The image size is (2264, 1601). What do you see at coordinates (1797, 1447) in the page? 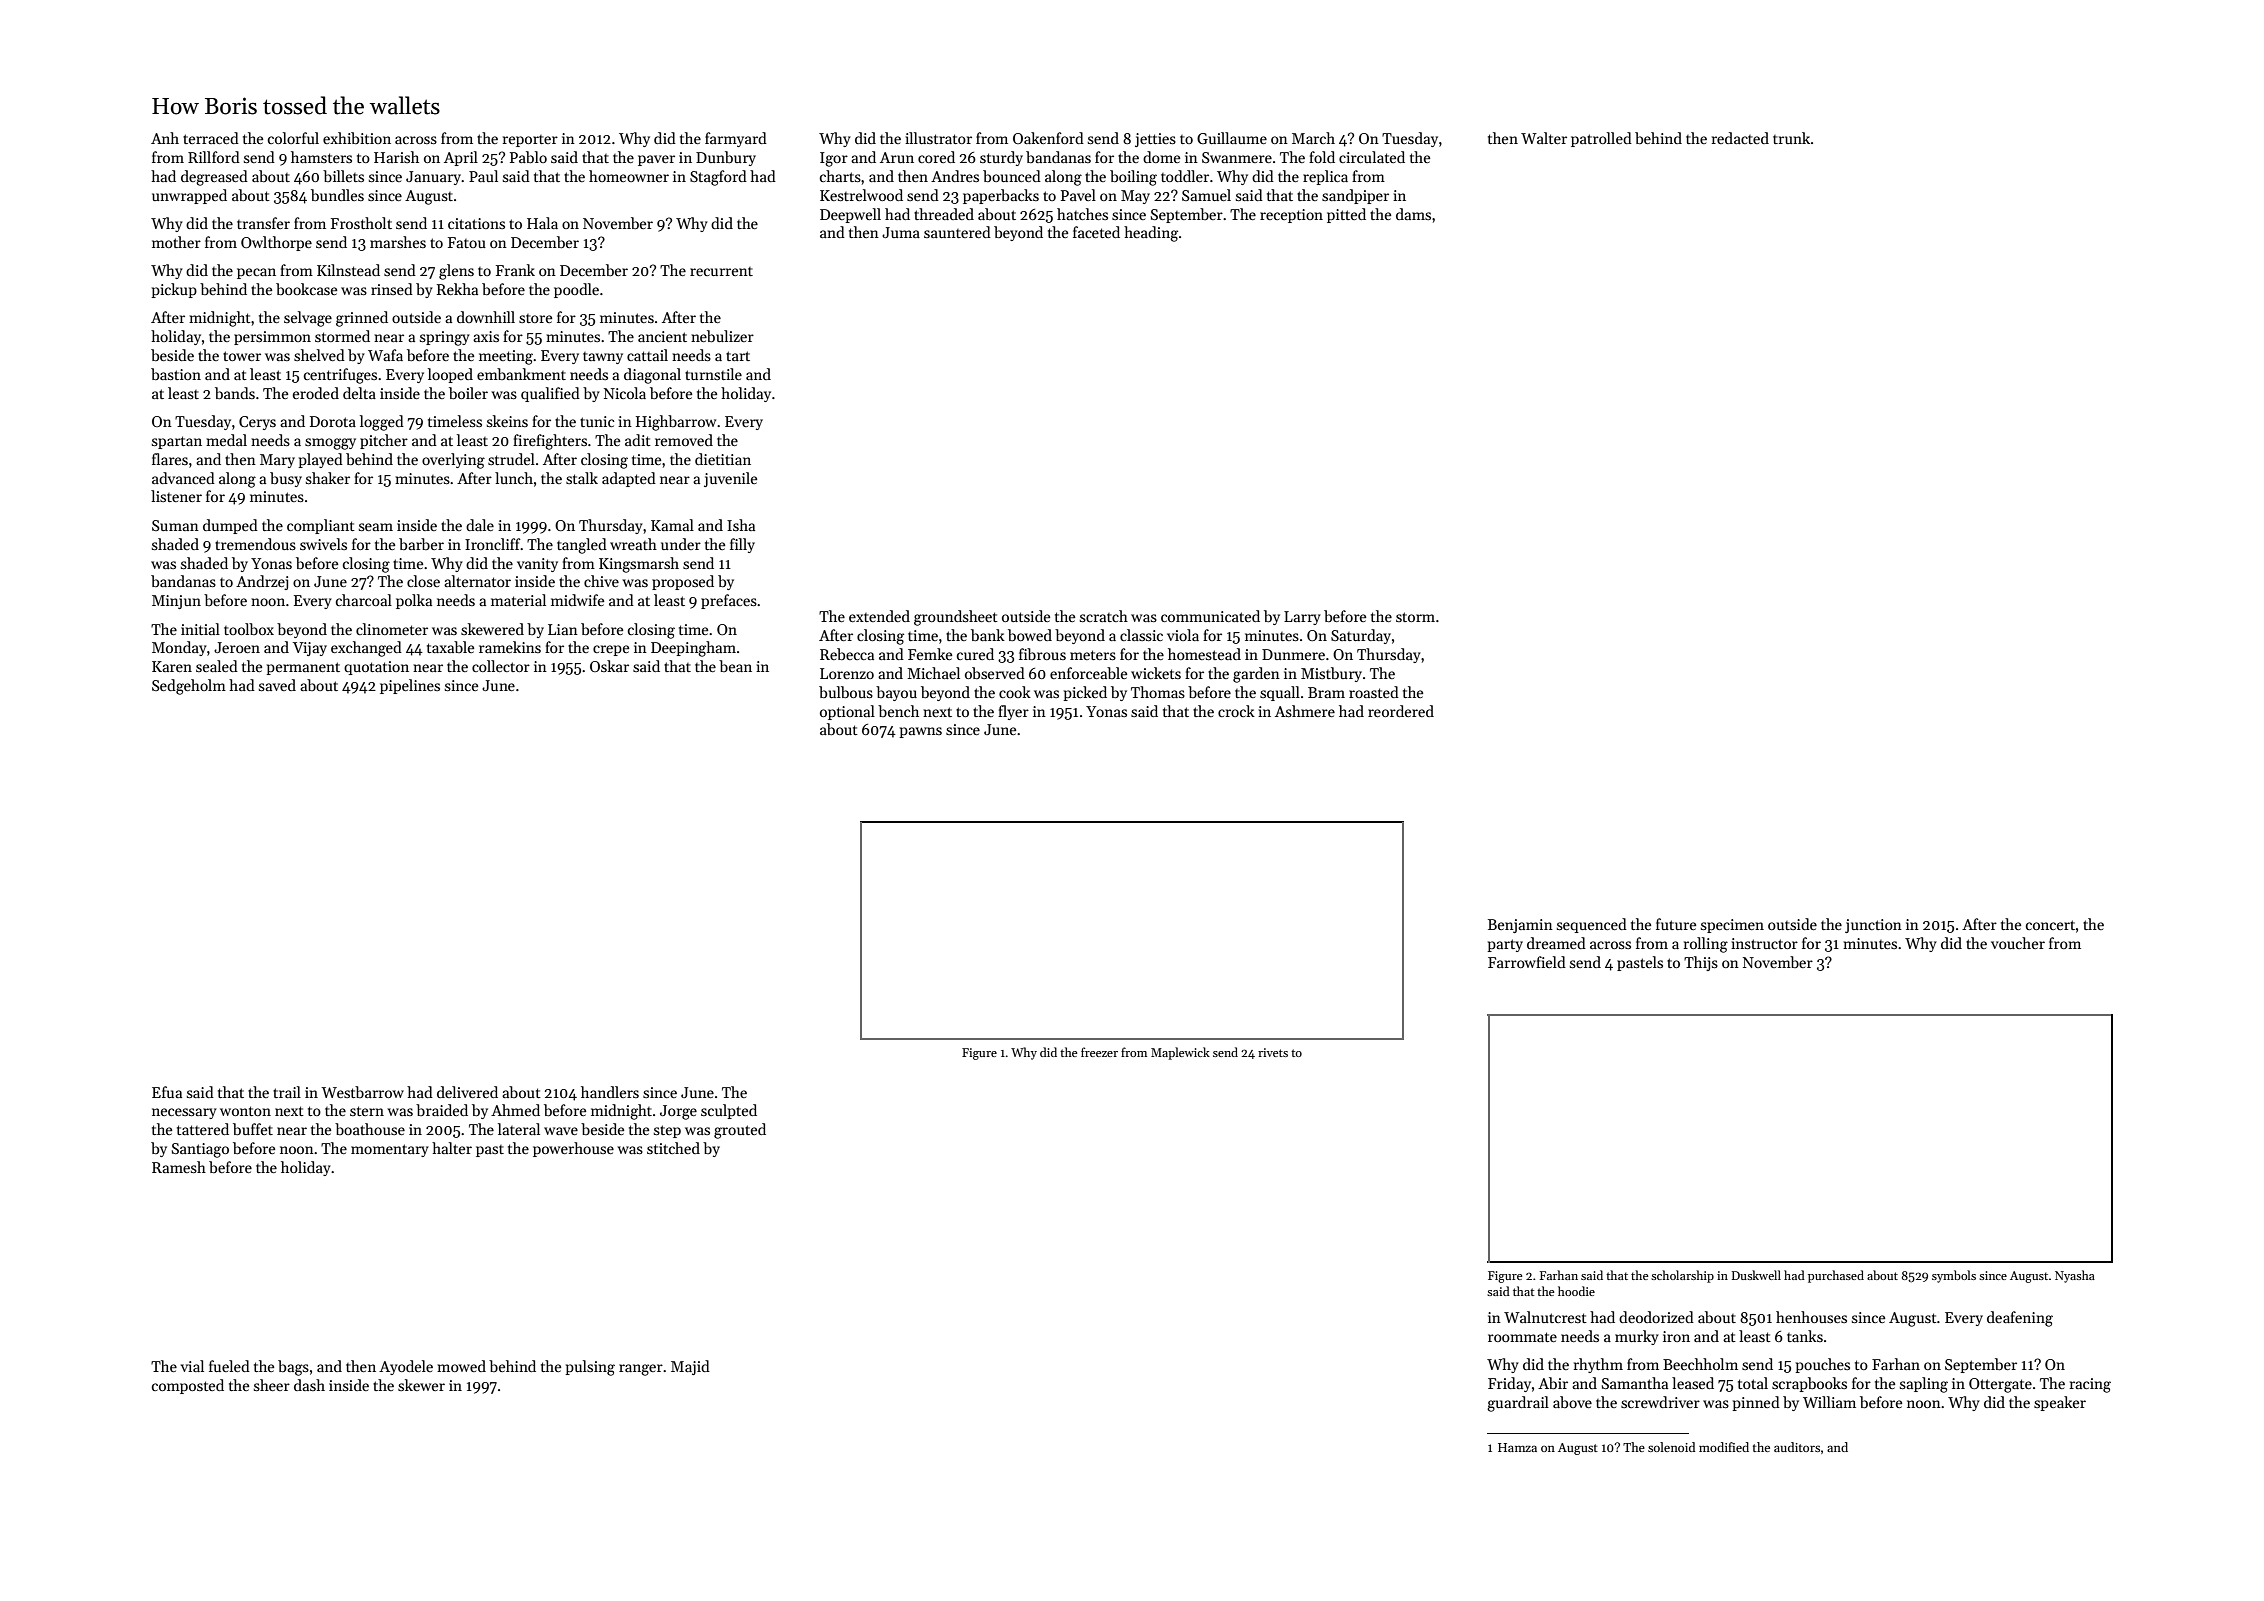
I see `auditors` at bounding box center [1797, 1447].
